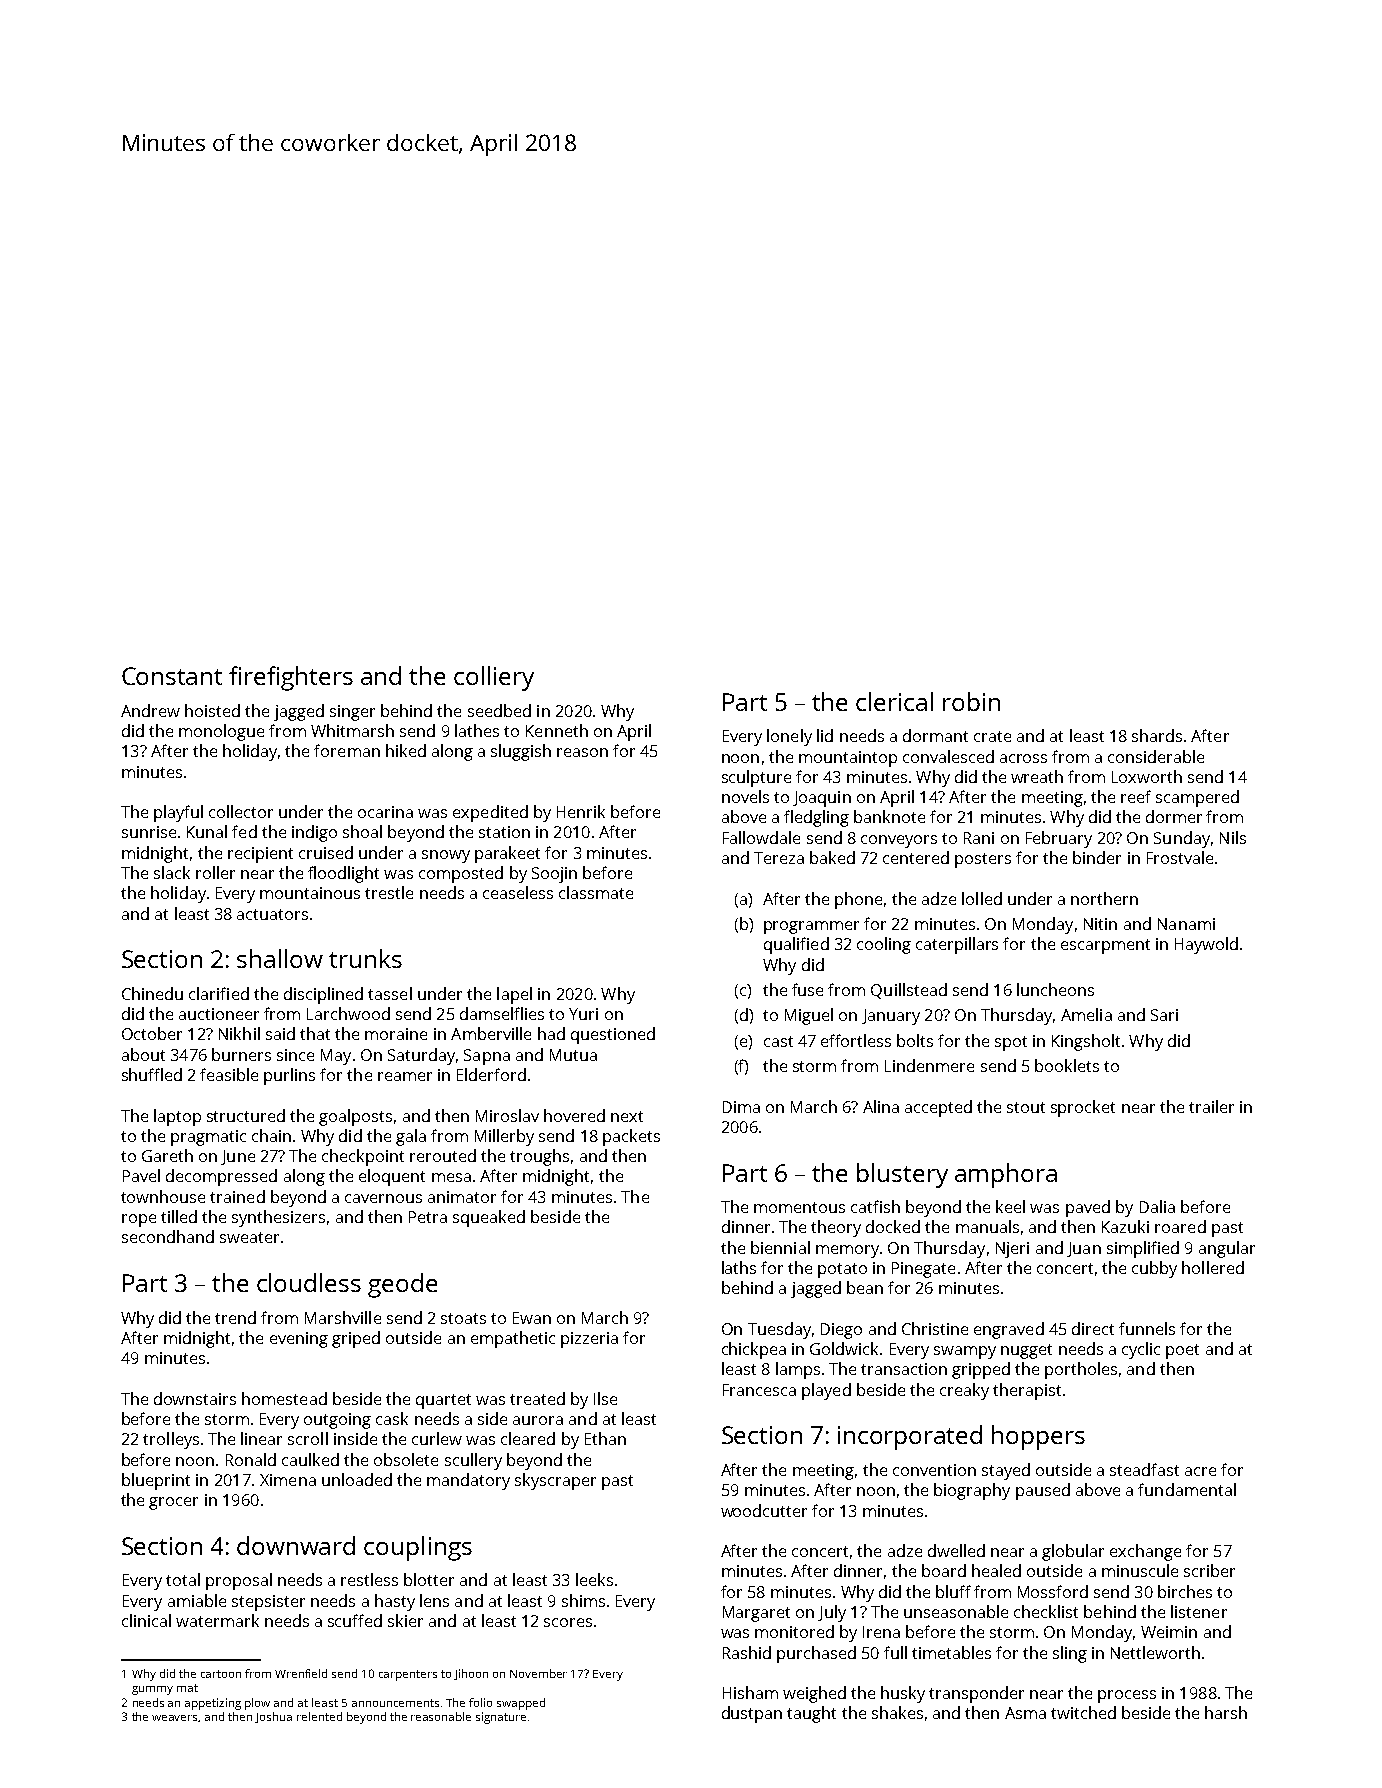 Image resolution: width=1382 pixels, height=1788 pixels. What do you see at coordinates (504, 832) in the page?
I see `station` at bounding box center [504, 832].
